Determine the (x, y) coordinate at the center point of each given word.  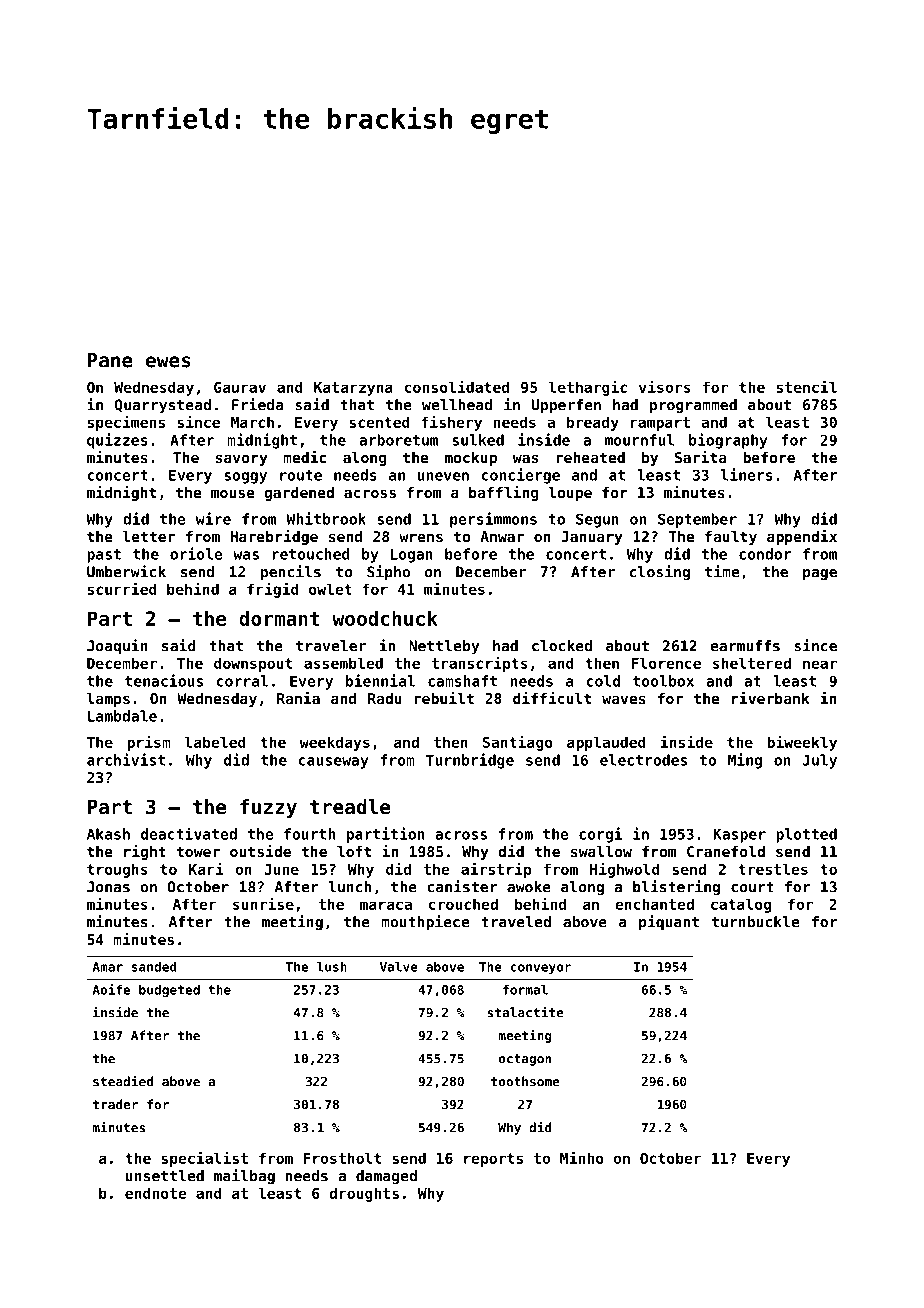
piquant (669, 923)
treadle (350, 807)
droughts (364, 1194)
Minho (582, 1158)
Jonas (108, 887)
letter (149, 536)
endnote (156, 1193)
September (697, 520)
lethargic (588, 388)
